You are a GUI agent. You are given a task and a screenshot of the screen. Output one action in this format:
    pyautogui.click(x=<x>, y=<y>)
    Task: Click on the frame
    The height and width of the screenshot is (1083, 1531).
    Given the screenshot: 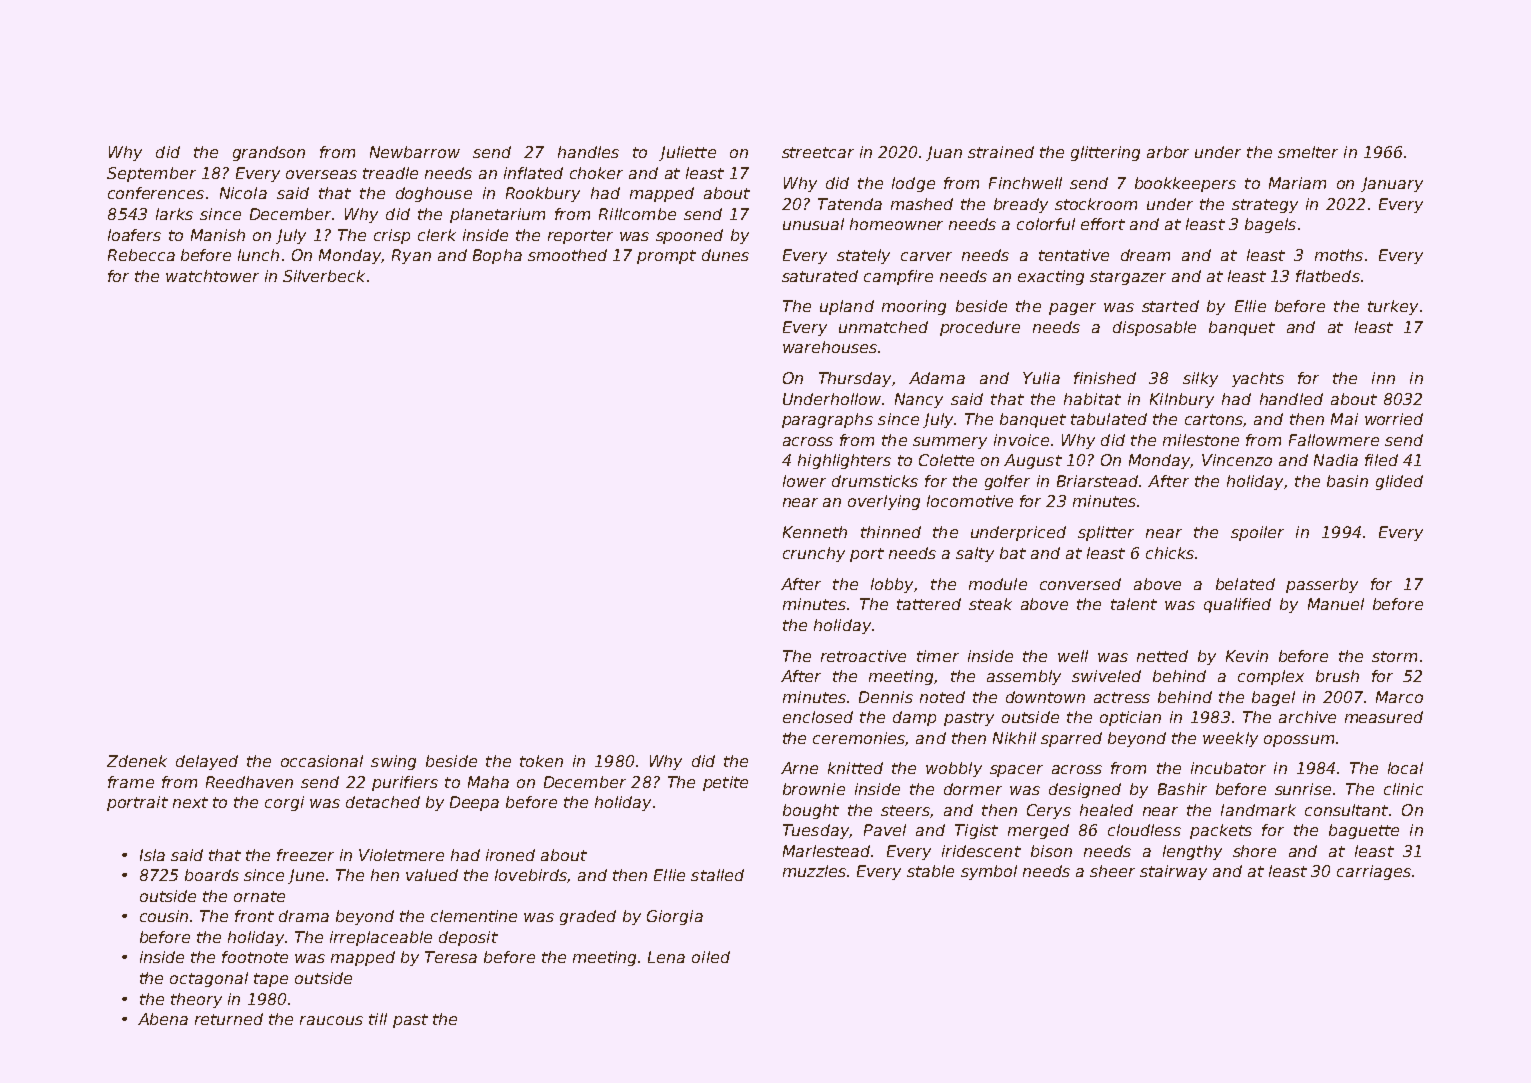 What is the action you would take?
    pyautogui.click(x=131, y=782)
